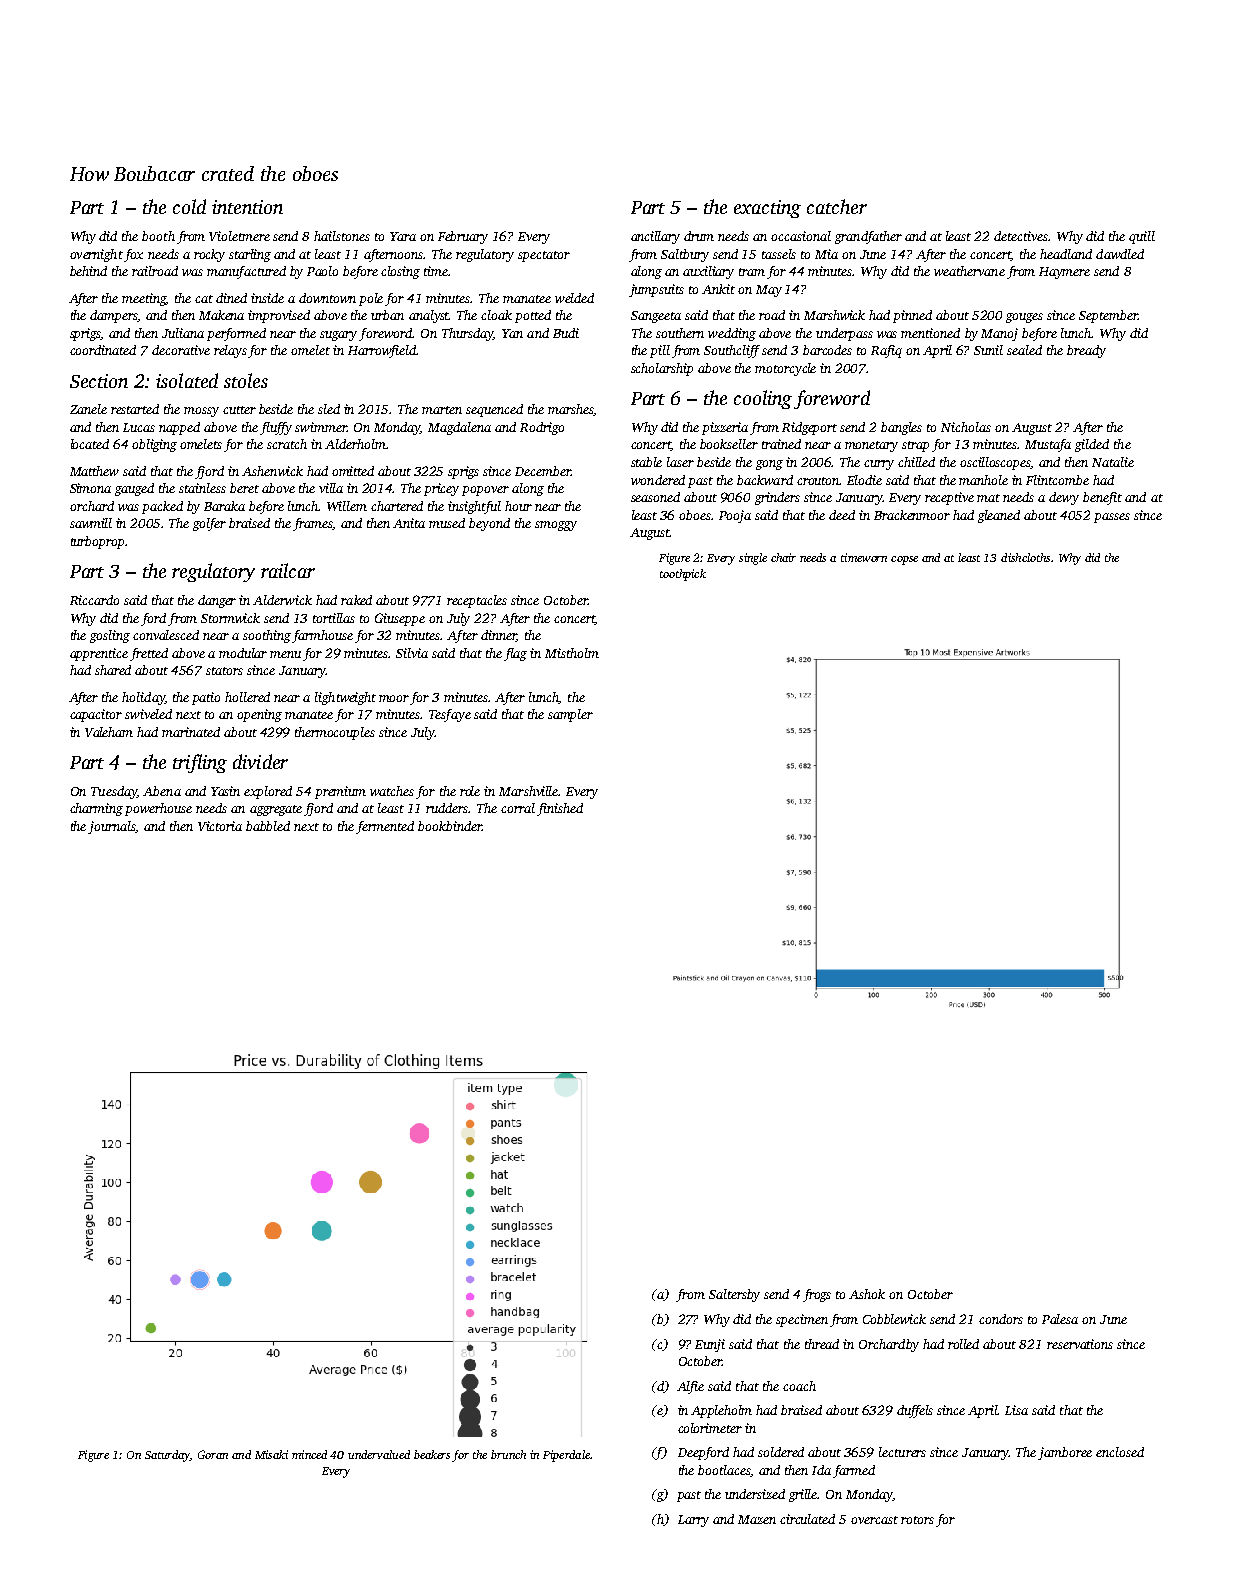 The width and height of the screenshot is (1233, 1596). Describe the element at coordinates (450, 826) in the screenshot. I see `bookbinder` at that location.
